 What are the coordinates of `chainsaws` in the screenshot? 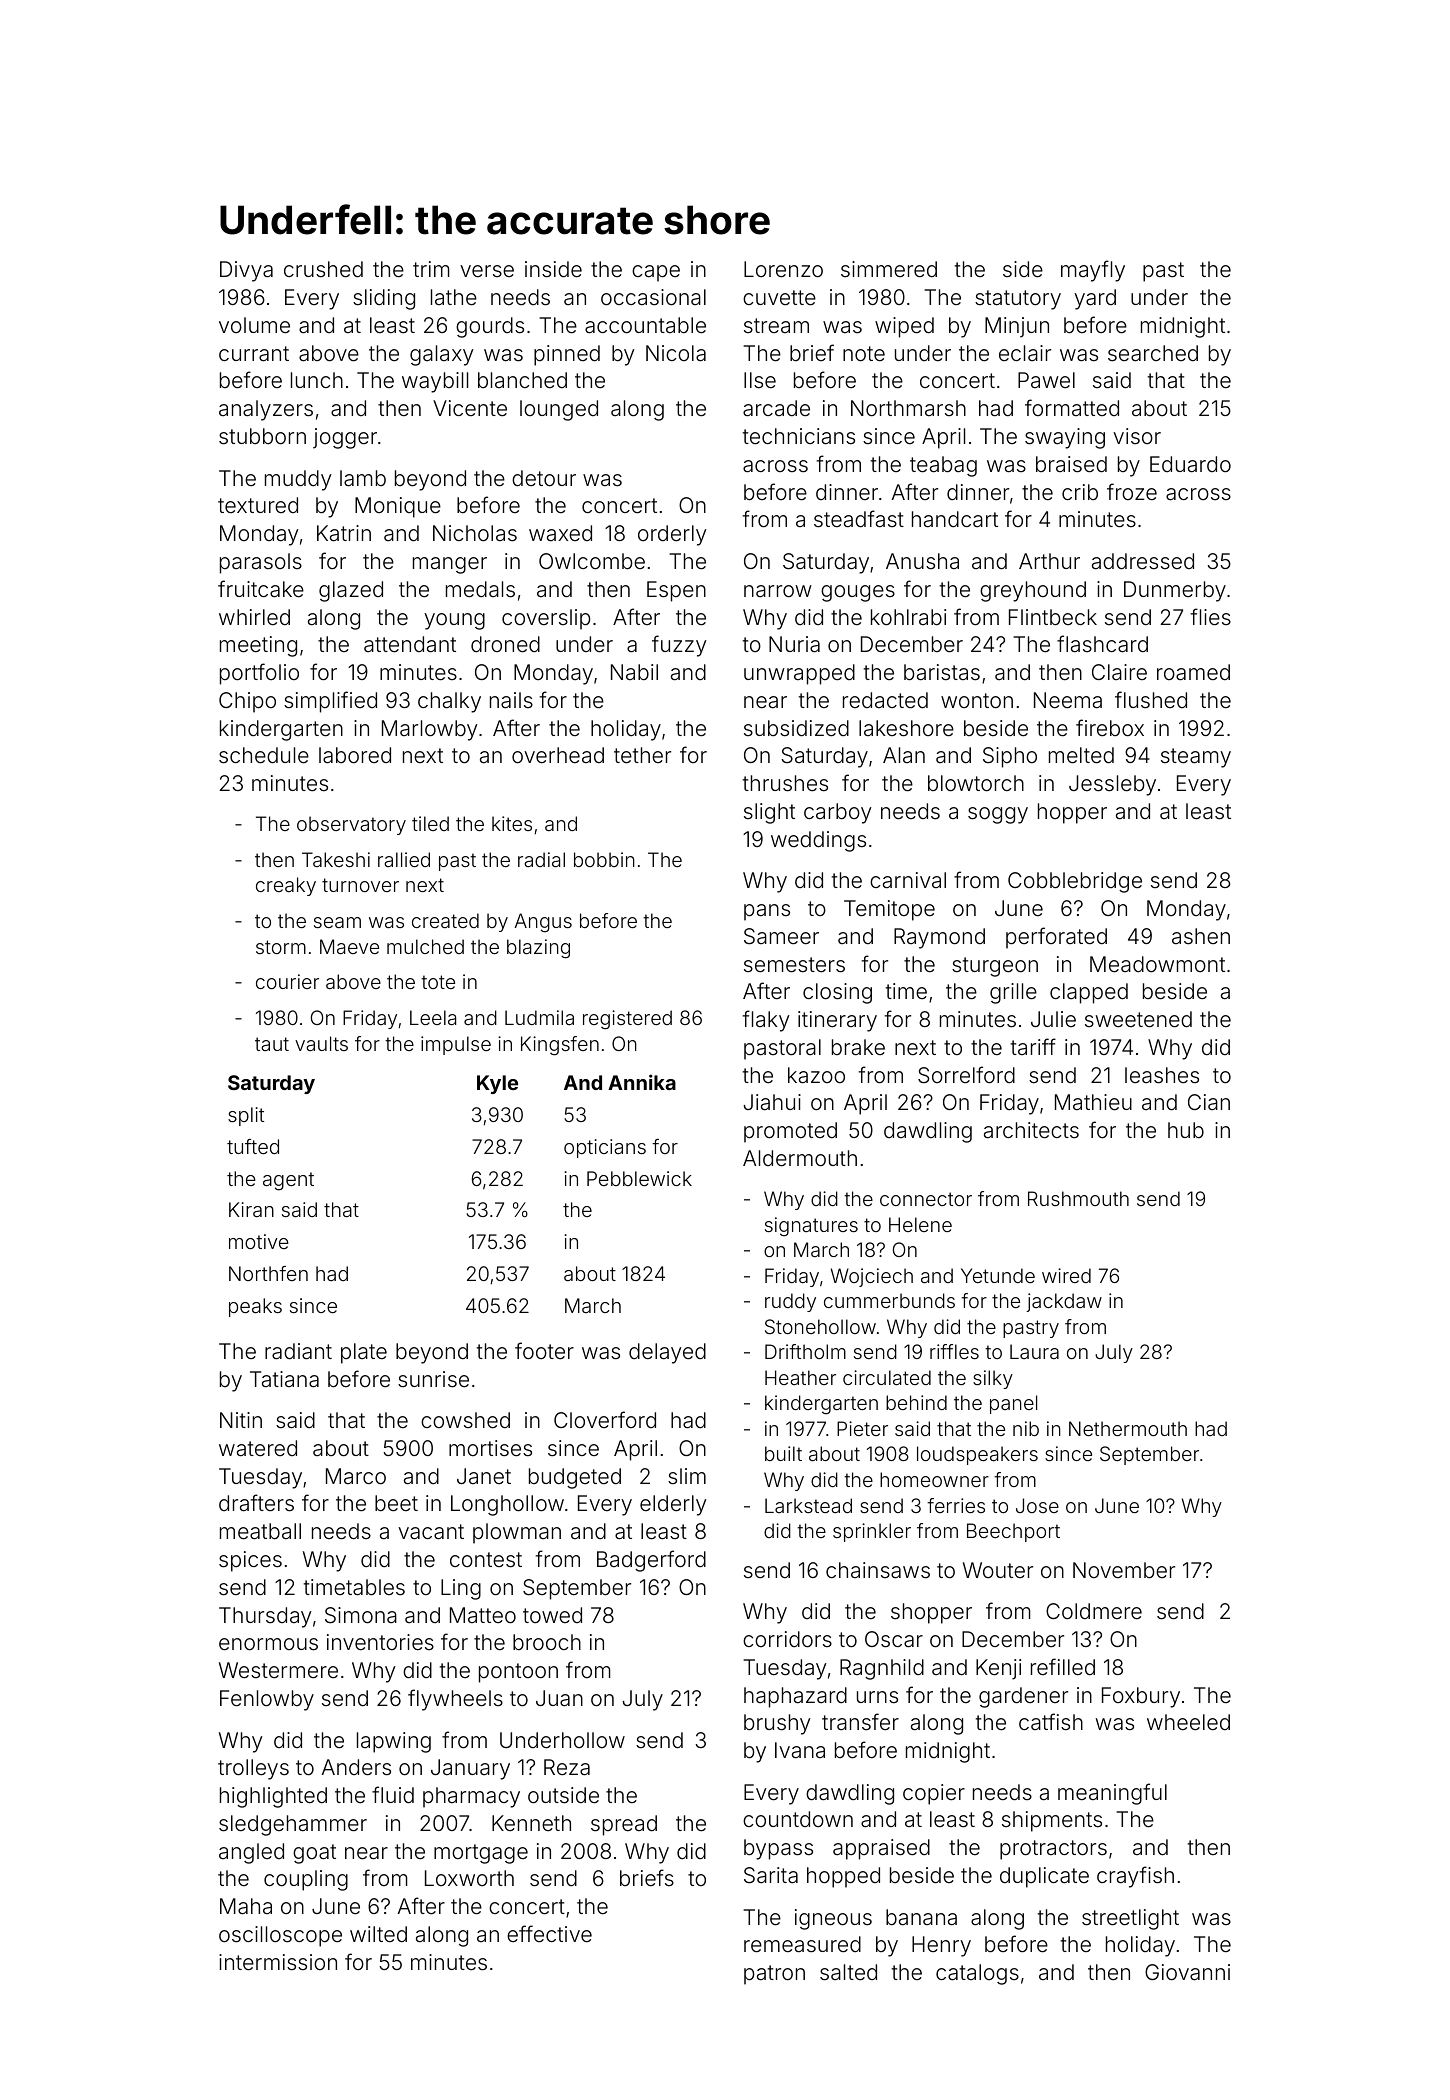 It's located at (878, 1570).
